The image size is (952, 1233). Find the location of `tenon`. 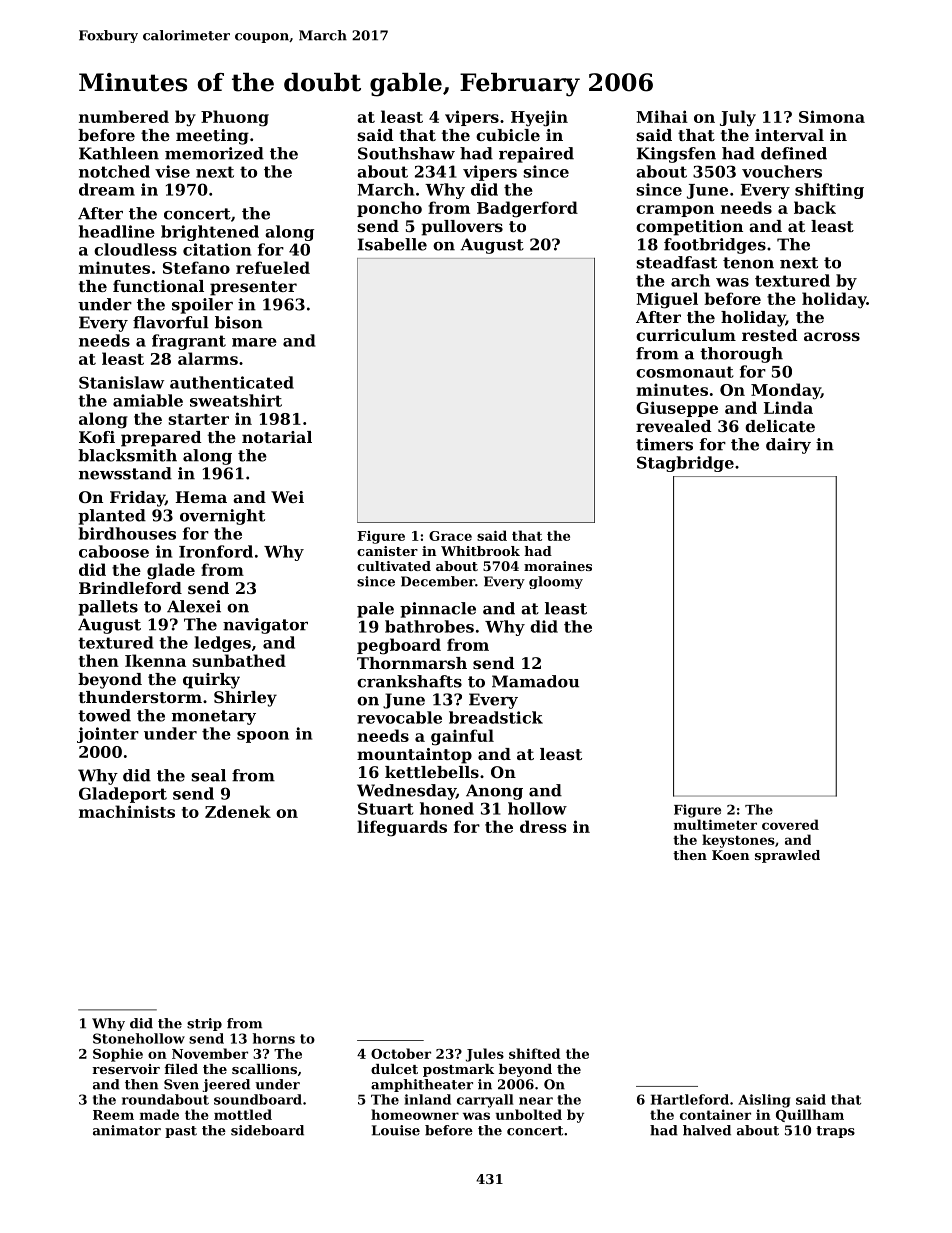

tenon is located at coordinates (748, 263).
